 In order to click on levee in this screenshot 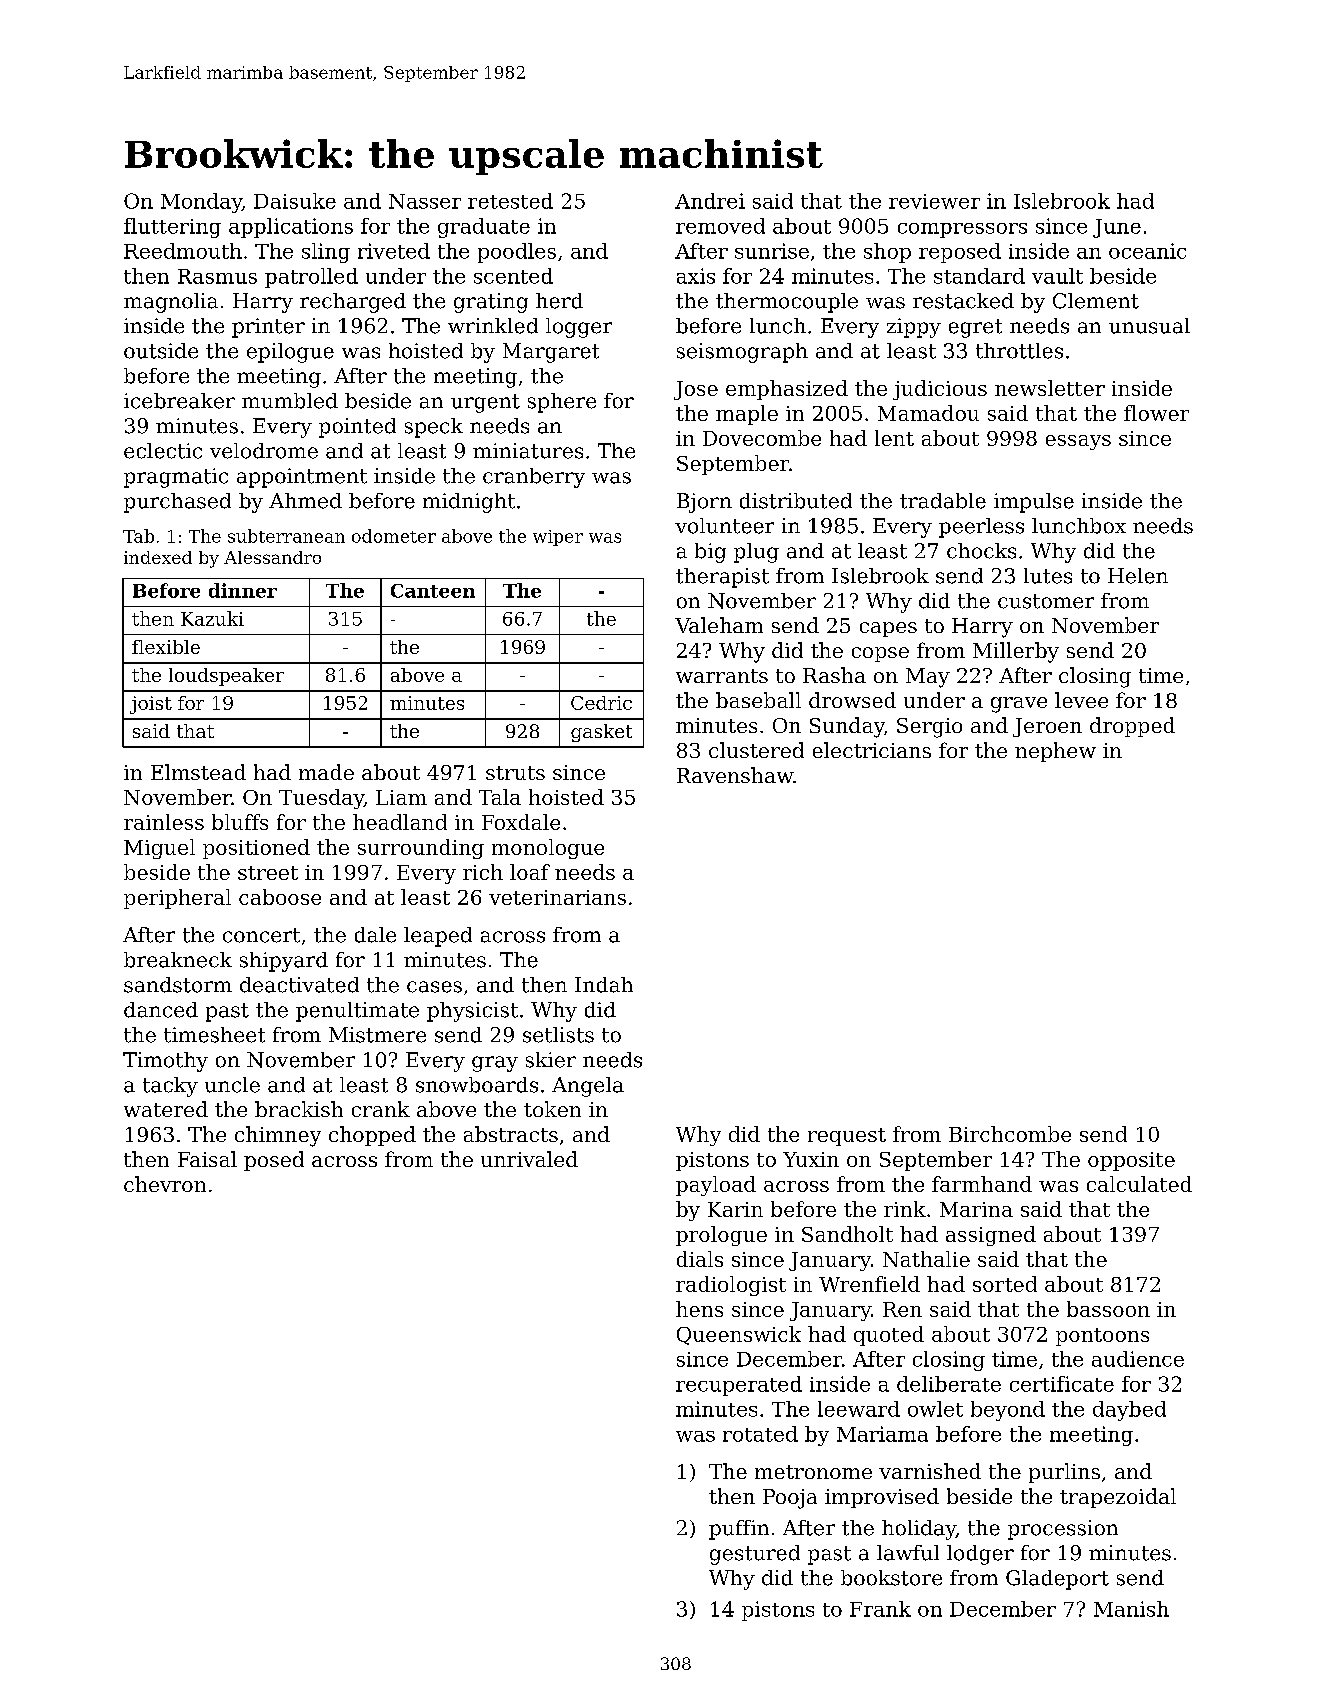, I will do `click(1081, 700)`.
